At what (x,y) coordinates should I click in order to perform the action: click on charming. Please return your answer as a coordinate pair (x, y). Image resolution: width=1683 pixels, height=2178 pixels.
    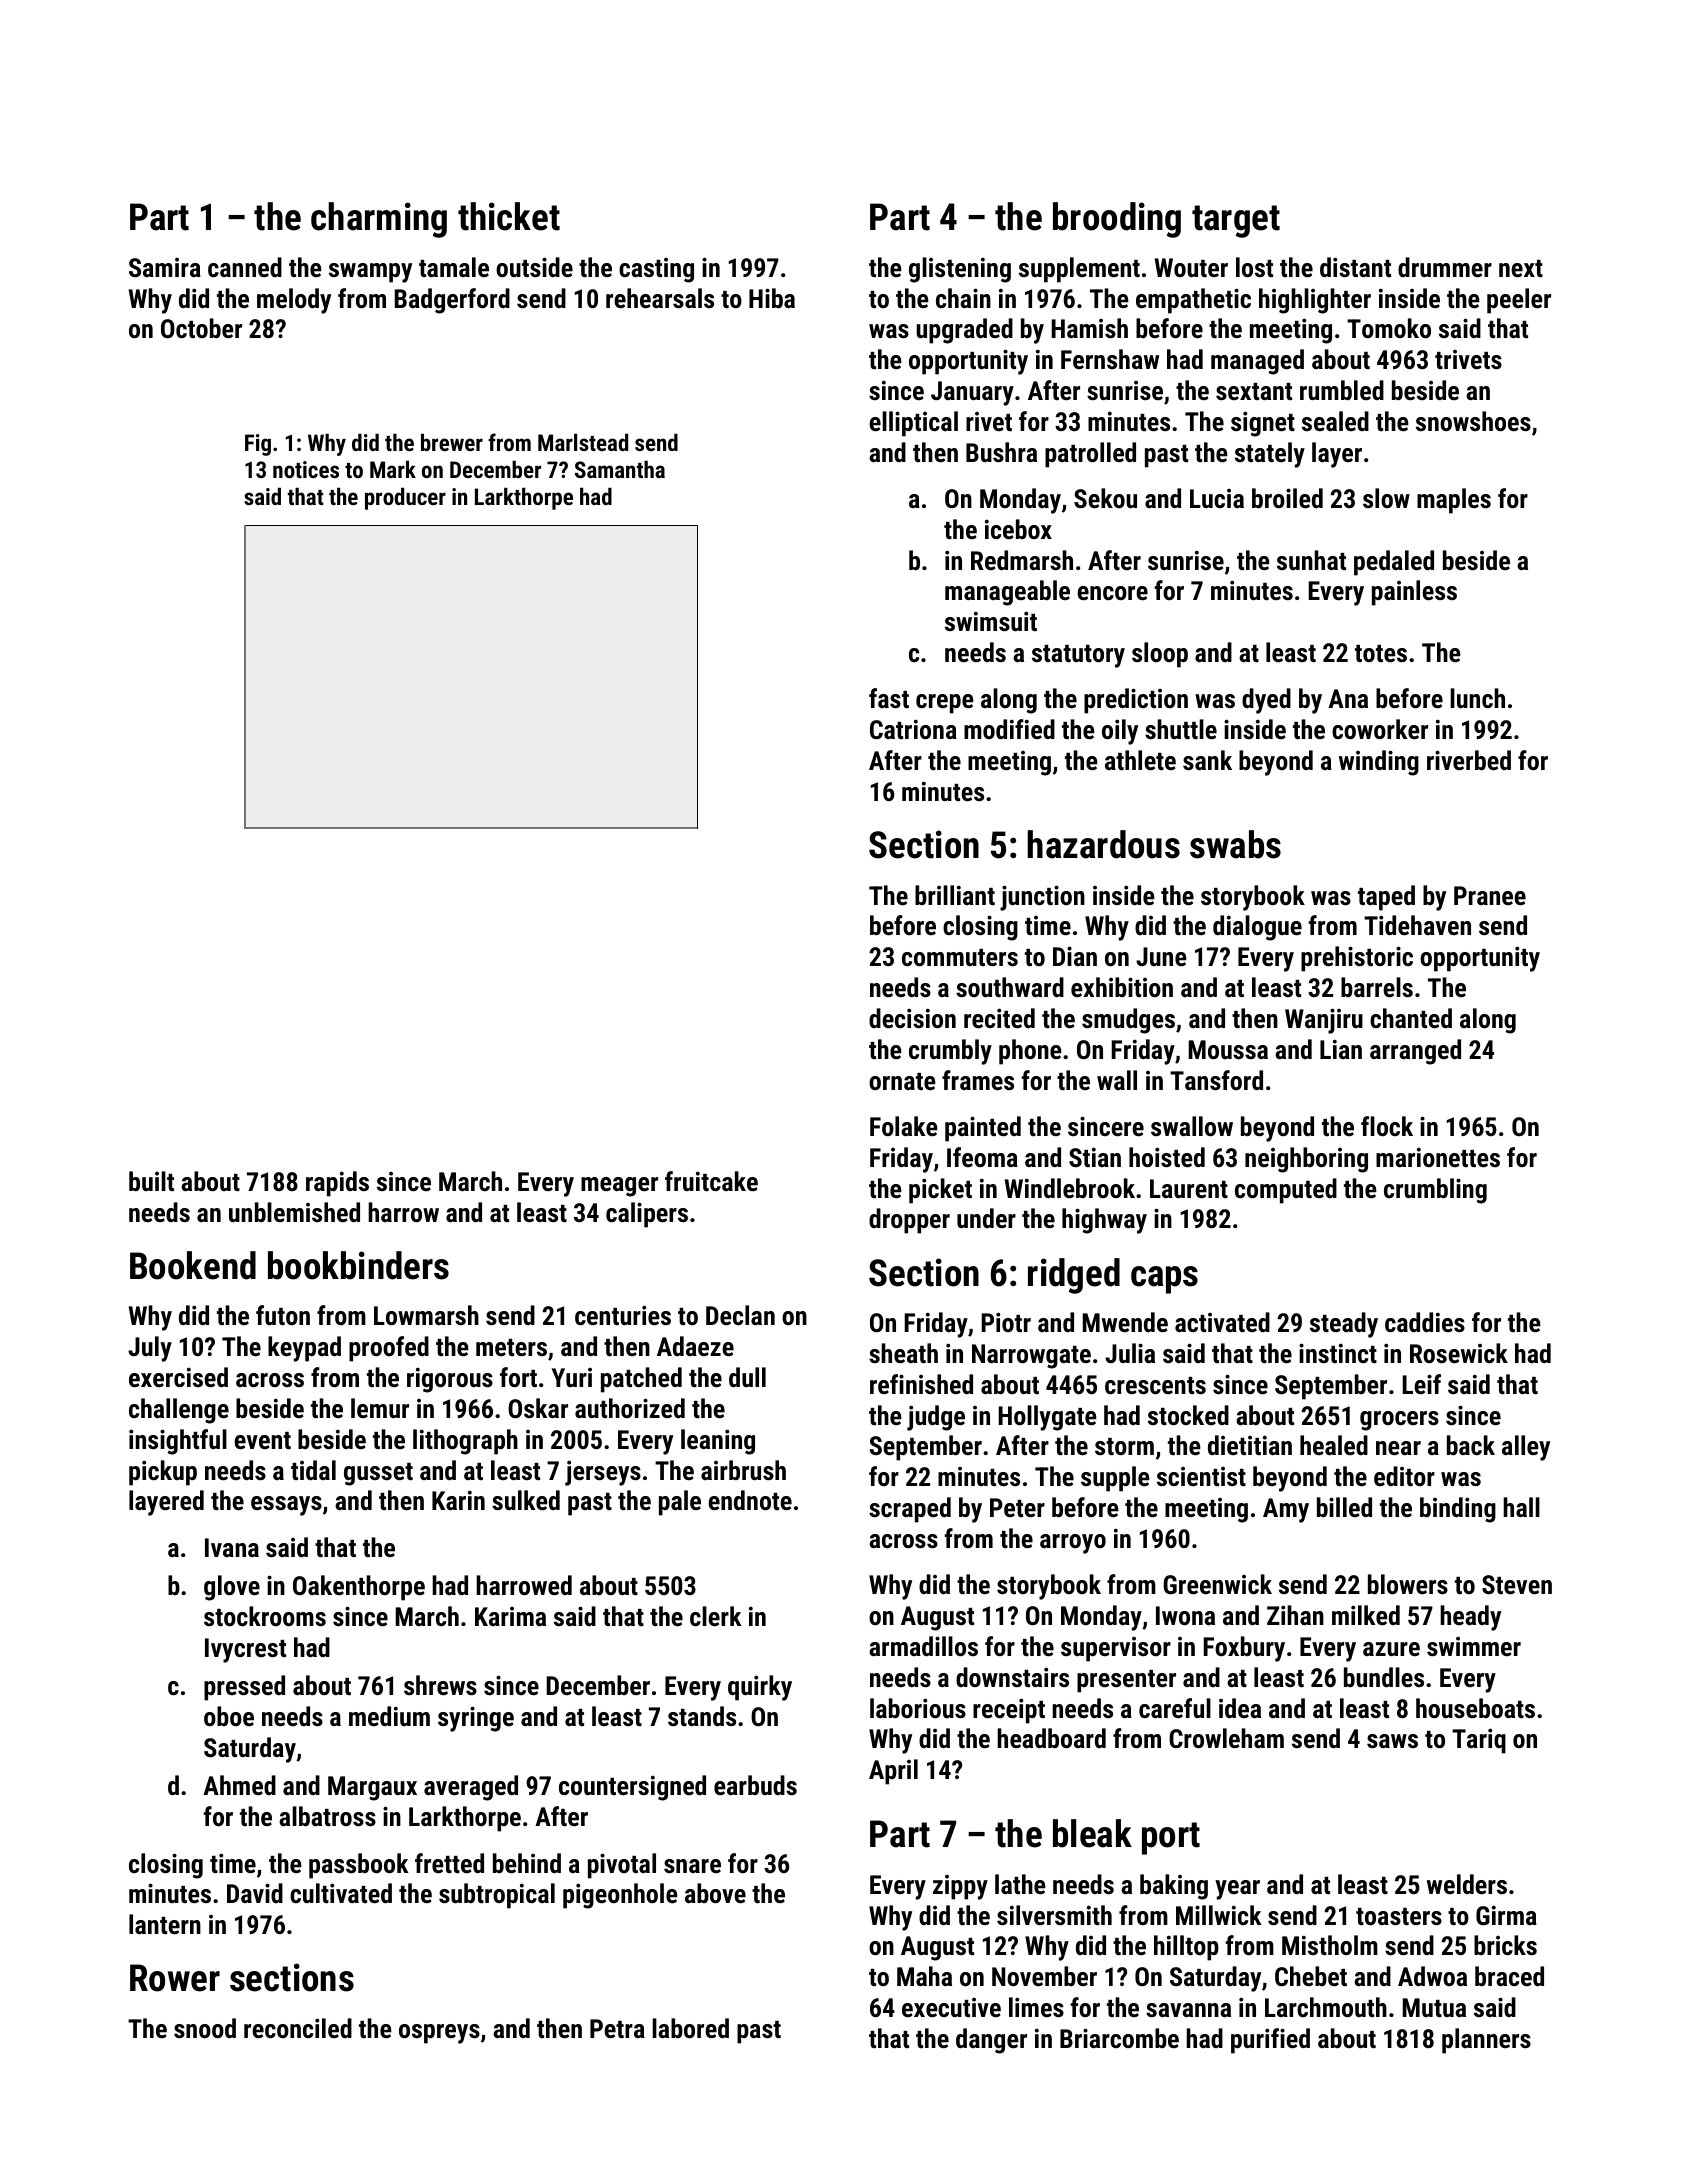
    Looking at the image, I should click on (379, 220).
